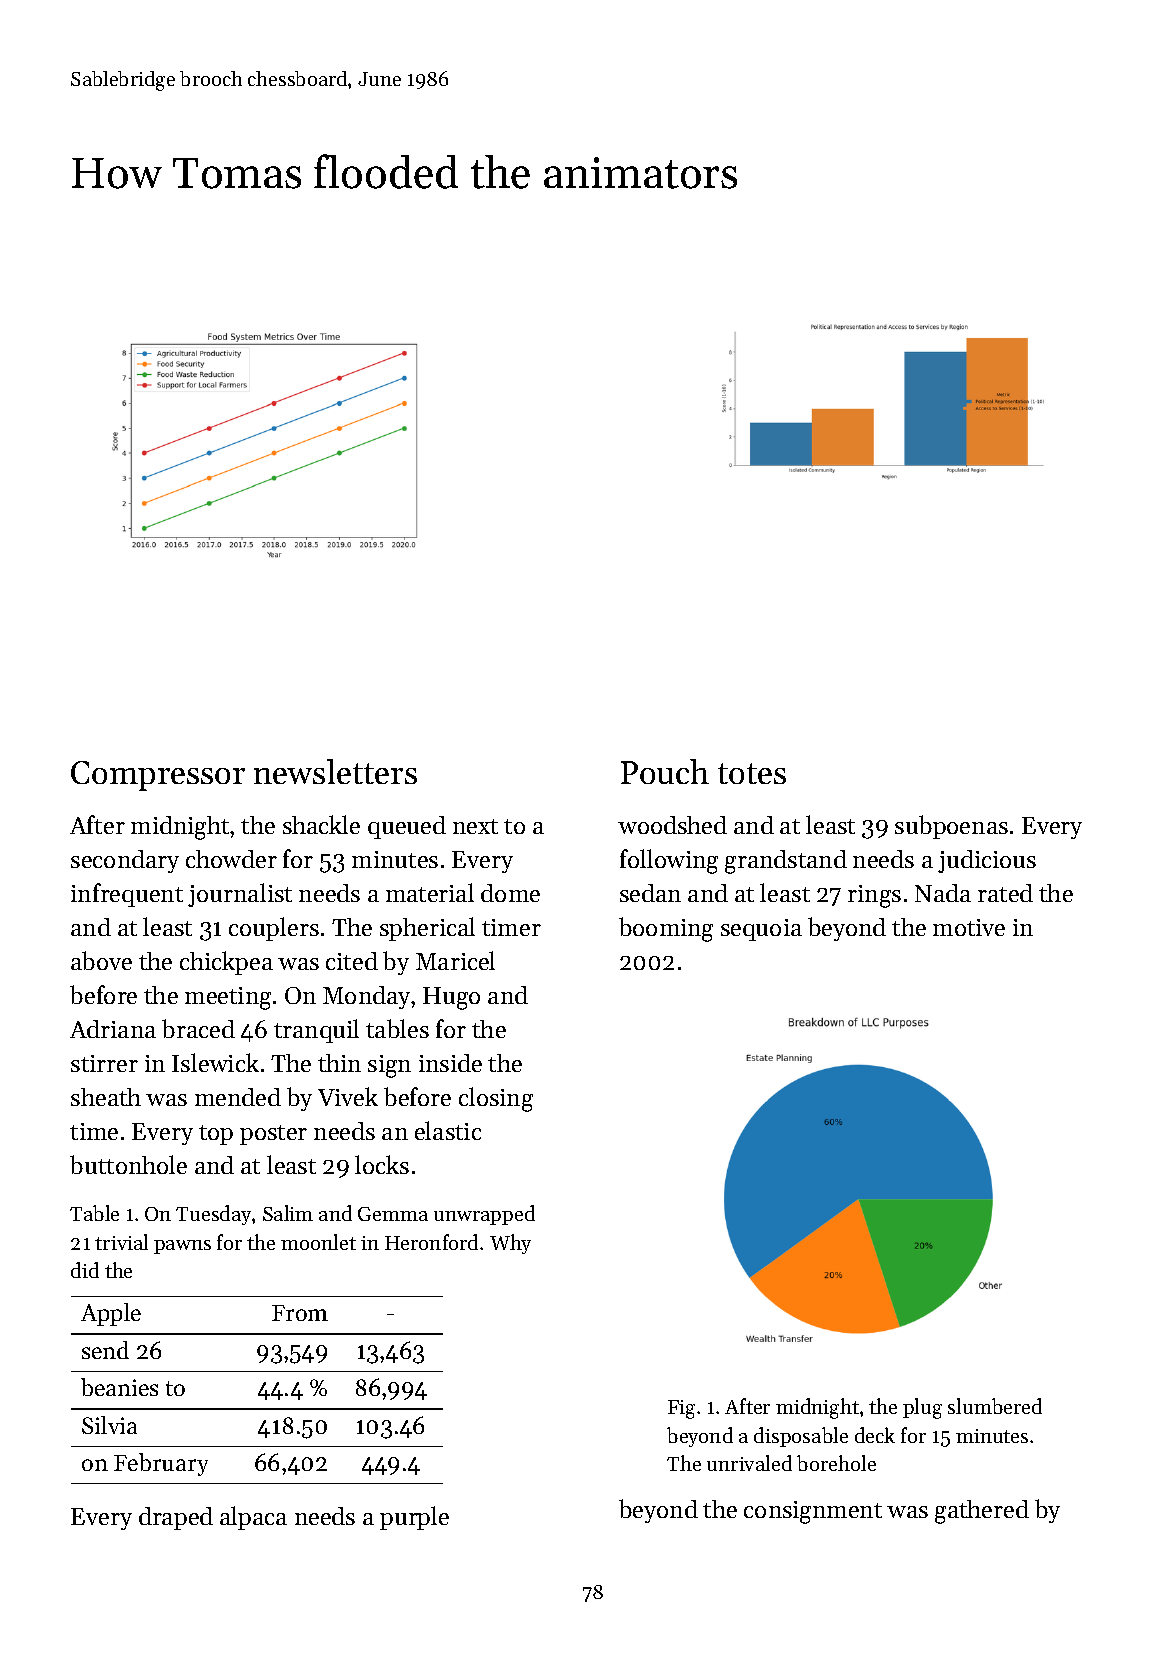 The width and height of the screenshot is (1165, 1654). Describe the element at coordinates (382, 1164) in the screenshot. I see `locks` at that location.
